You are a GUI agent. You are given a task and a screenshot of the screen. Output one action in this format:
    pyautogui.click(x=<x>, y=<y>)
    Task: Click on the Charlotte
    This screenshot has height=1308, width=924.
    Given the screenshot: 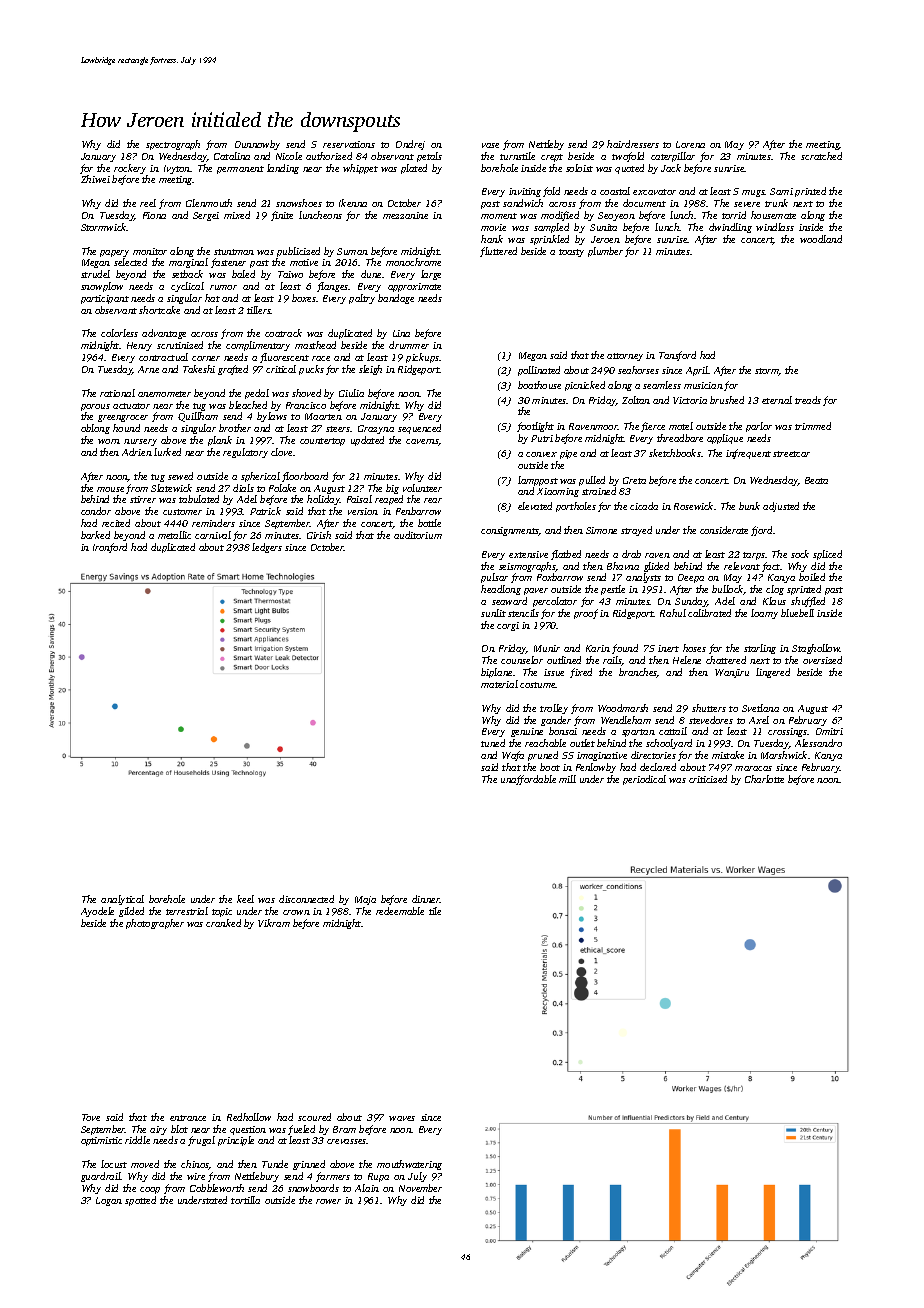 What is the action you would take?
    pyautogui.click(x=764, y=779)
